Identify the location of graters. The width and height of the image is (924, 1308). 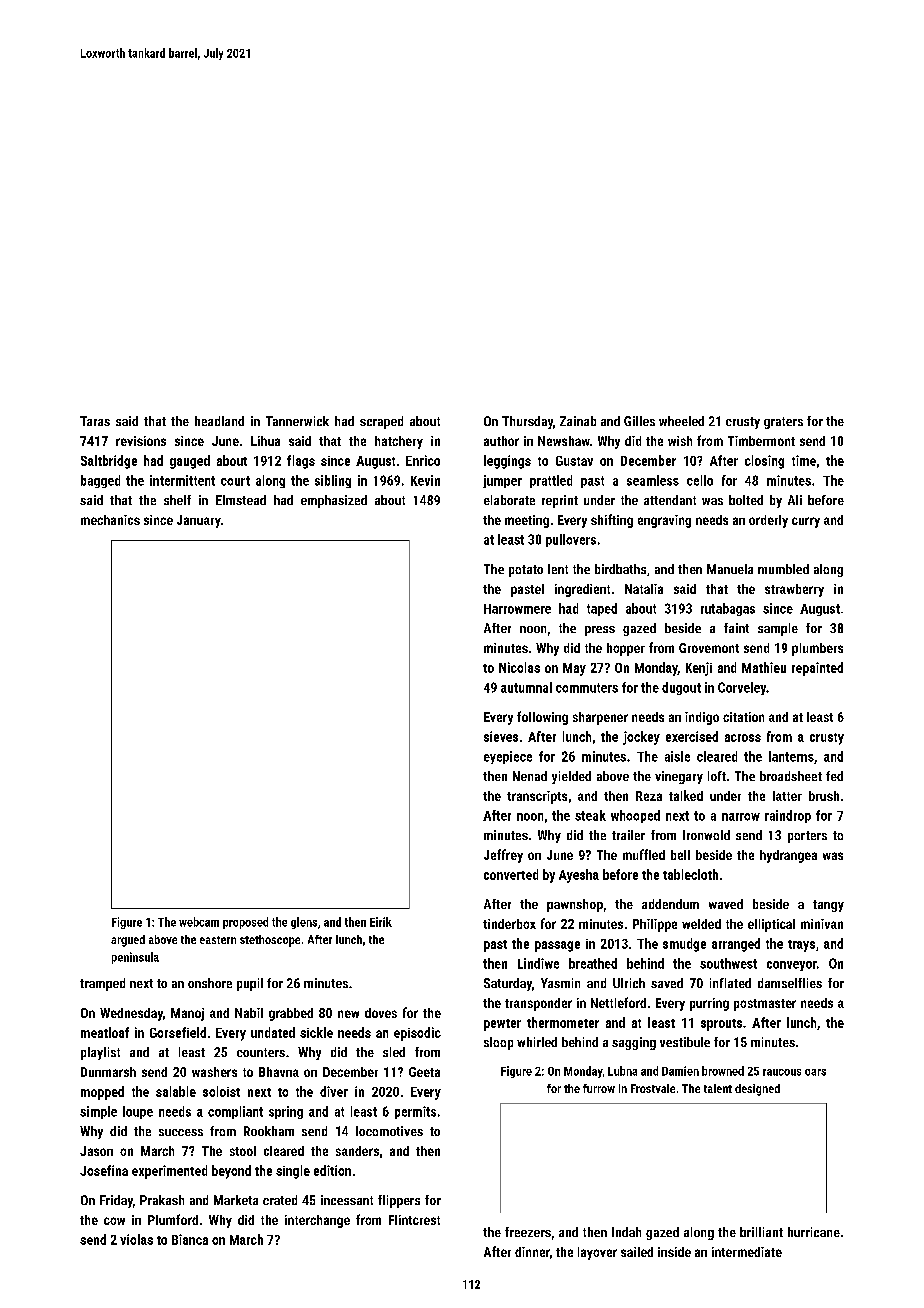
(783, 423).
